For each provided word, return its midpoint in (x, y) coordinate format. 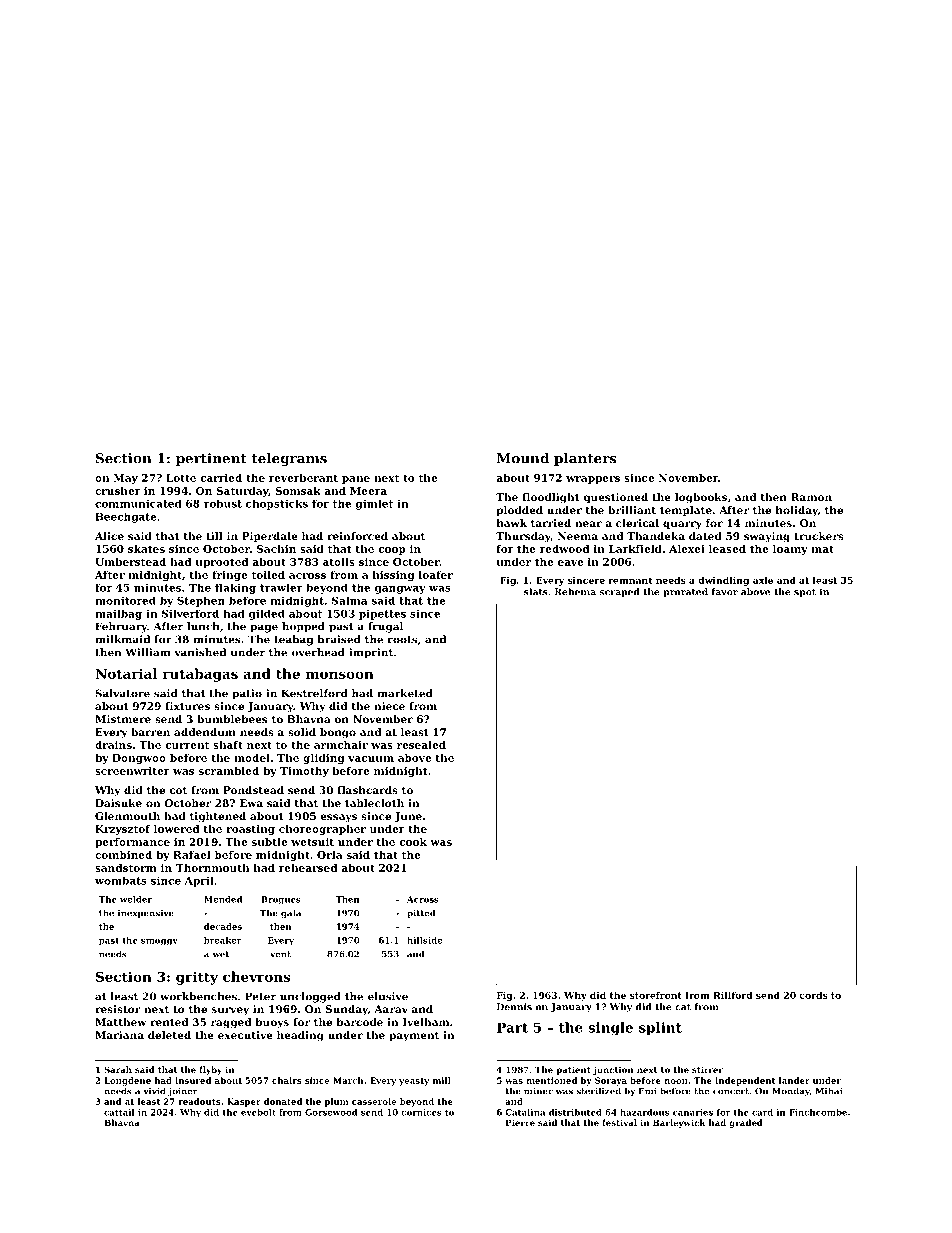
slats (536, 592)
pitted (421, 913)
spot (805, 593)
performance (132, 843)
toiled (268, 575)
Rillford (733, 995)
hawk (511, 523)
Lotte (181, 478)
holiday (796, 511)
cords (813, 995)
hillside (424, 940)
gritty (197, 978)
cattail (119, 1112)
